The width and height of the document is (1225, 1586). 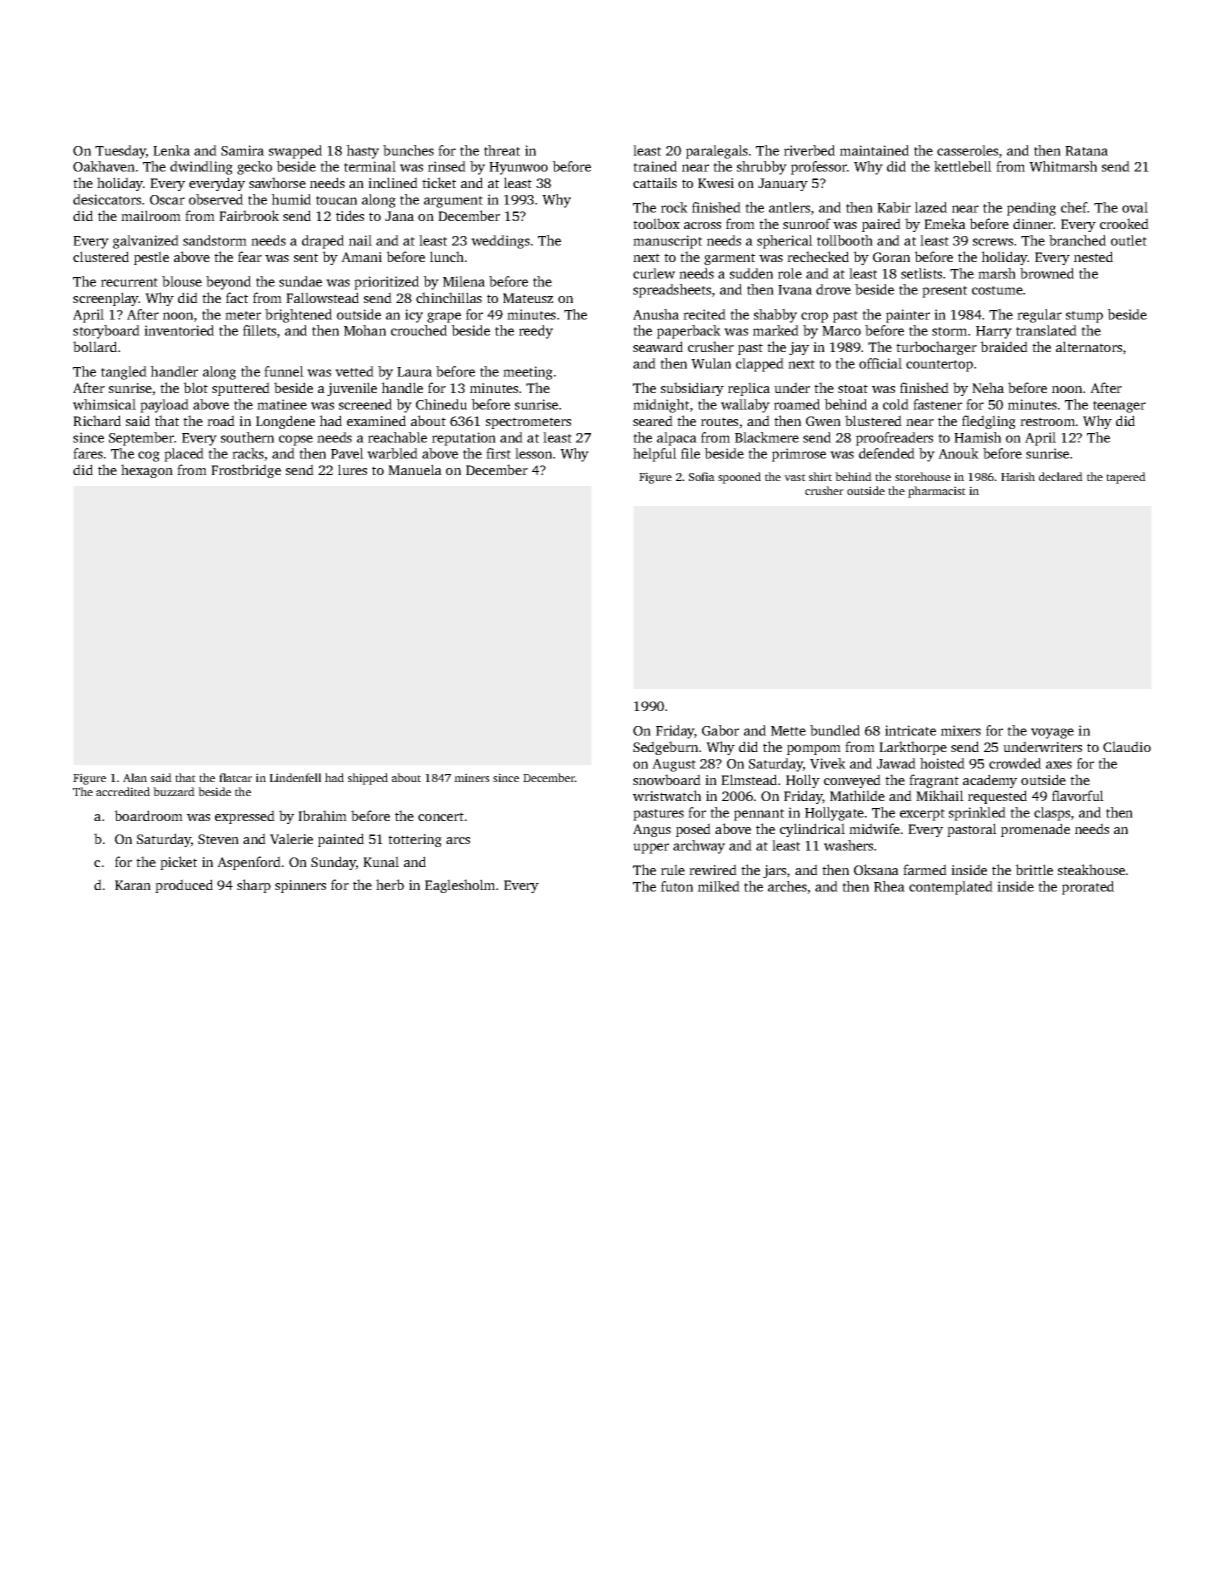 I want to click on fastener, so click(x=937, y=404).
